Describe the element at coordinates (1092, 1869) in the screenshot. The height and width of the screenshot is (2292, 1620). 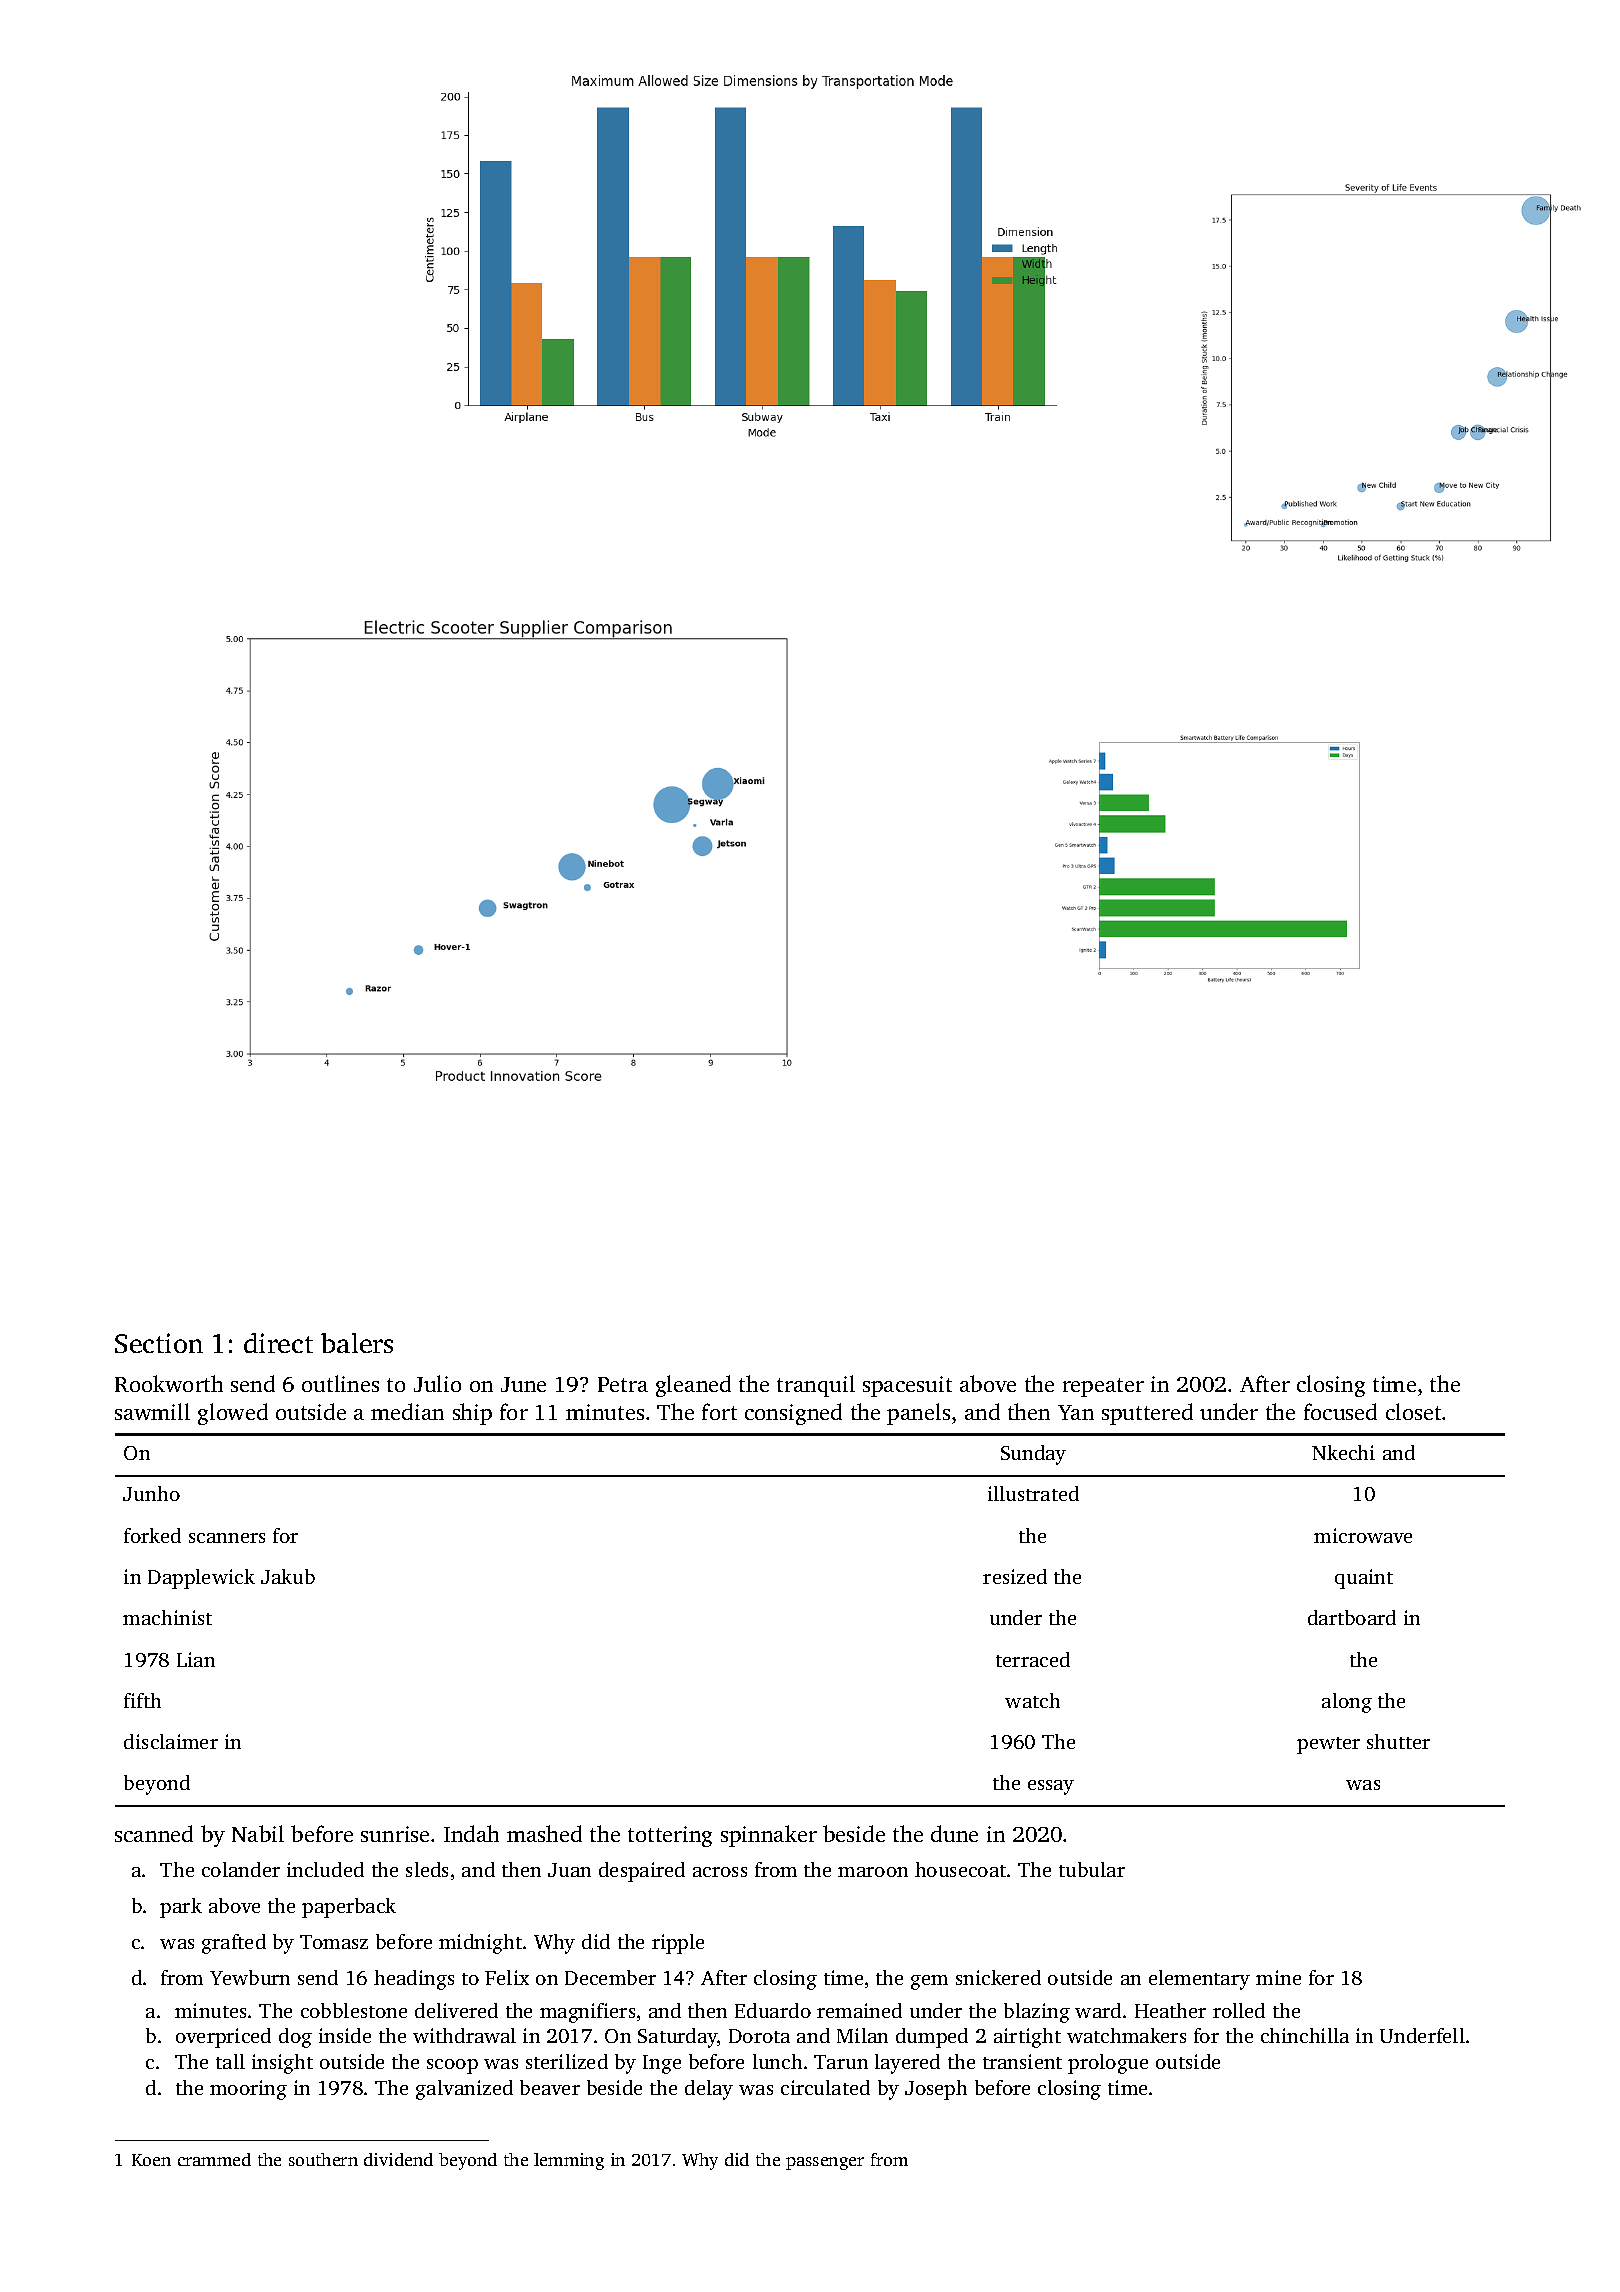
I see `tubular` at that location.
